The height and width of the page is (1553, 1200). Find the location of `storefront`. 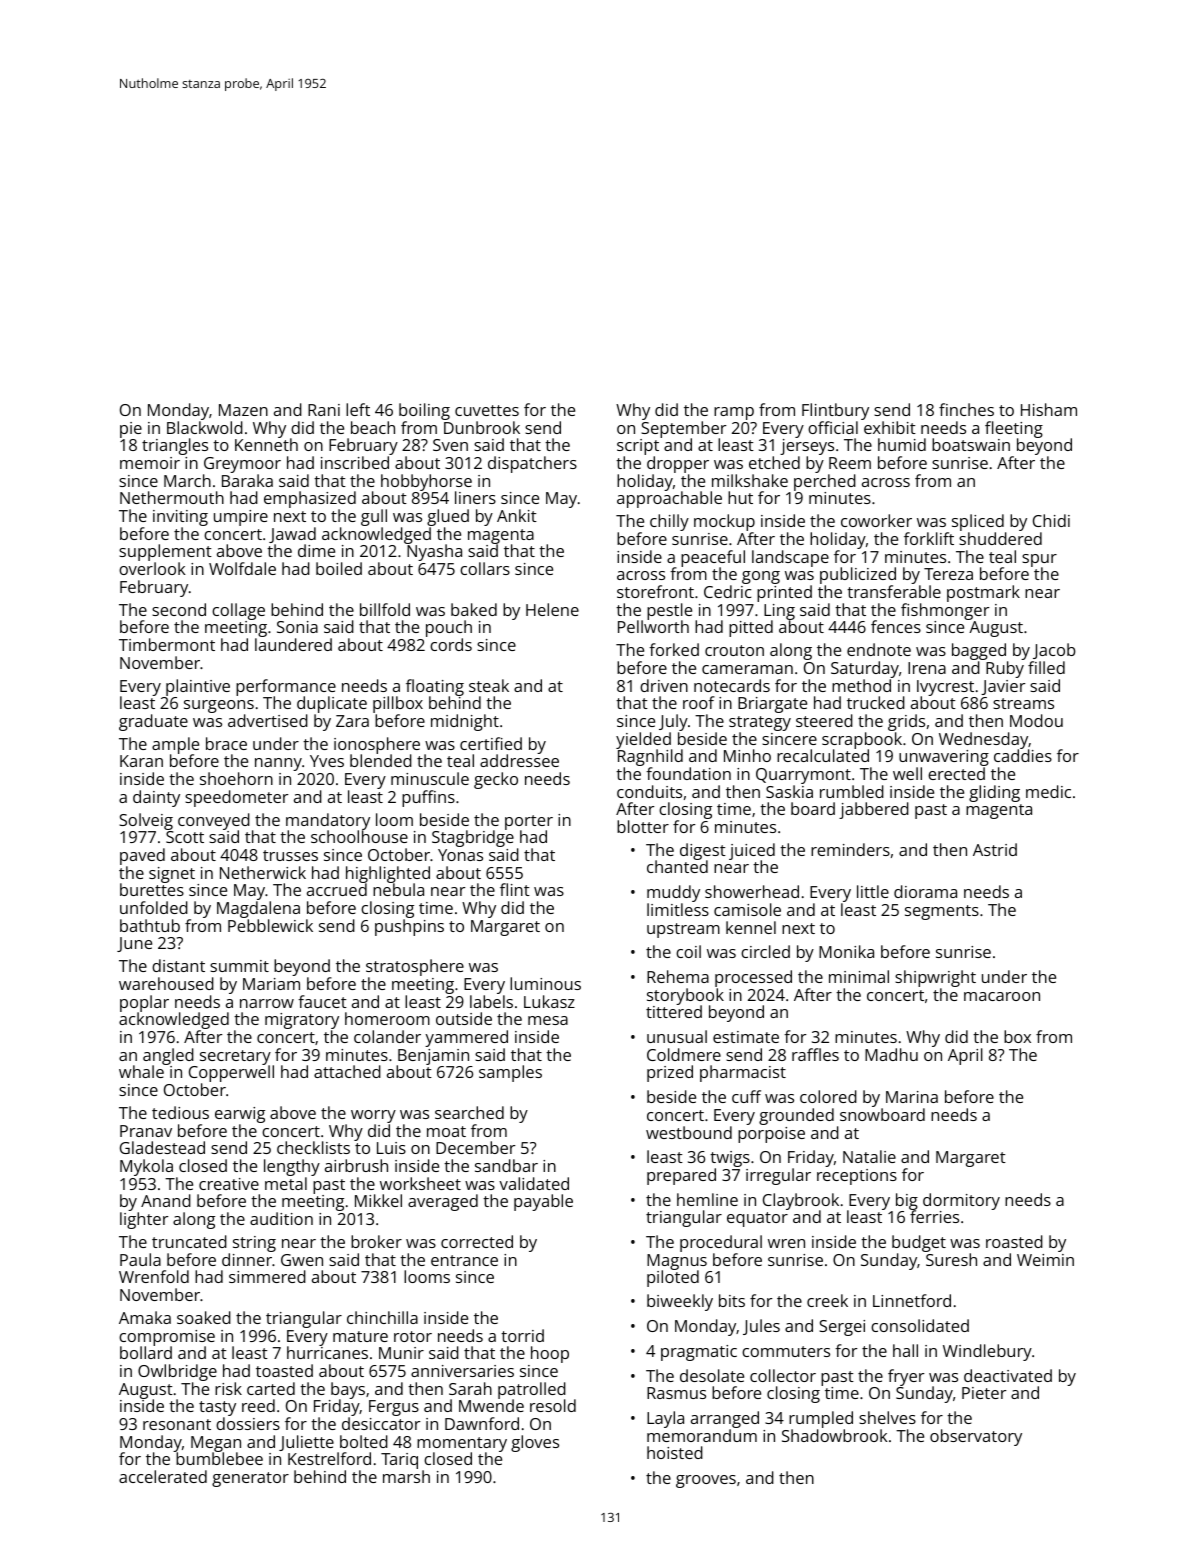

storefront is located at coordinates (655, 591).
